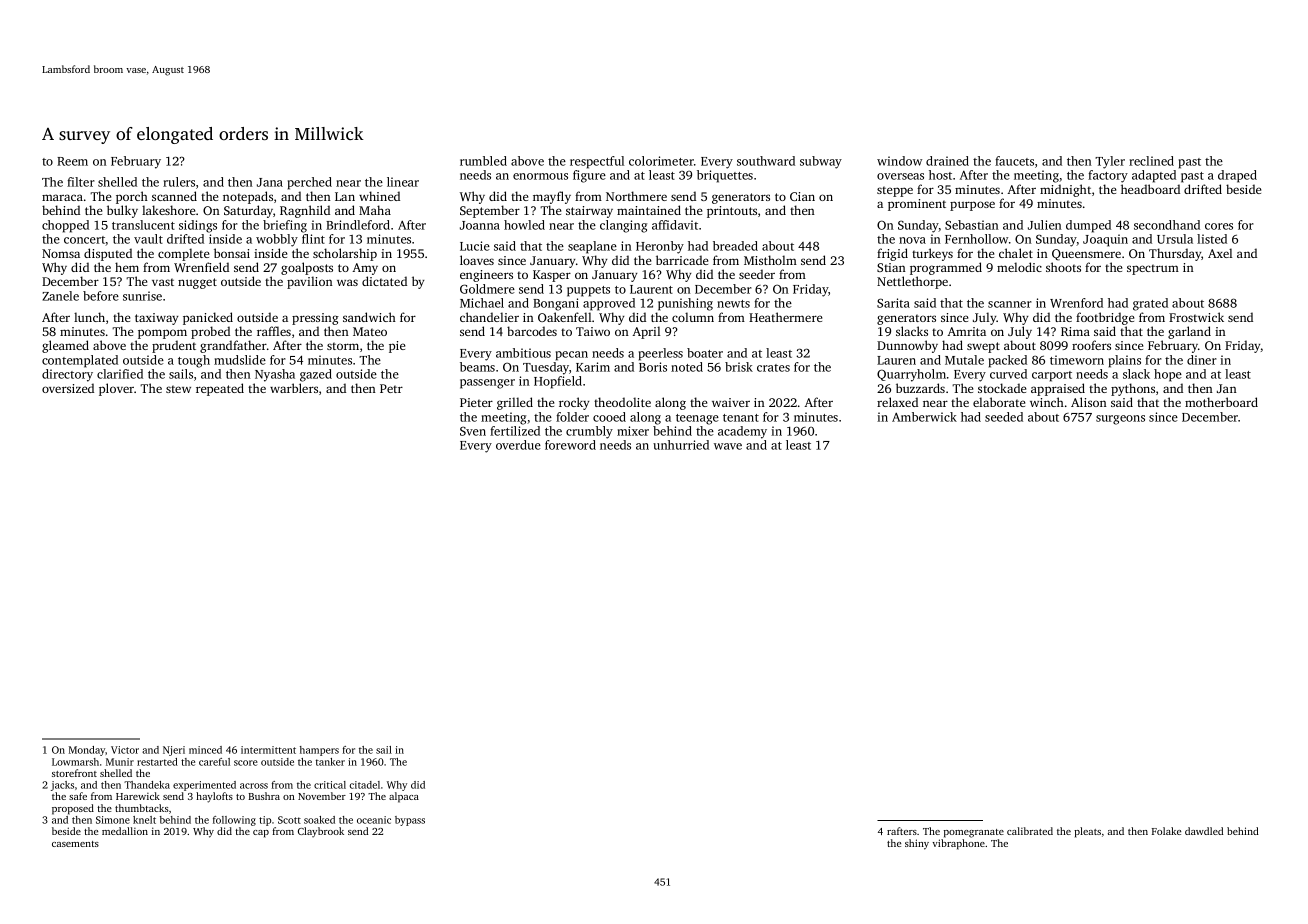 The height and width of the screenshot is (924, 1308). What do you see at coordinates (1166, 831) in the screenshot?
I see `Folake` at bounding box center [1166, 831].
